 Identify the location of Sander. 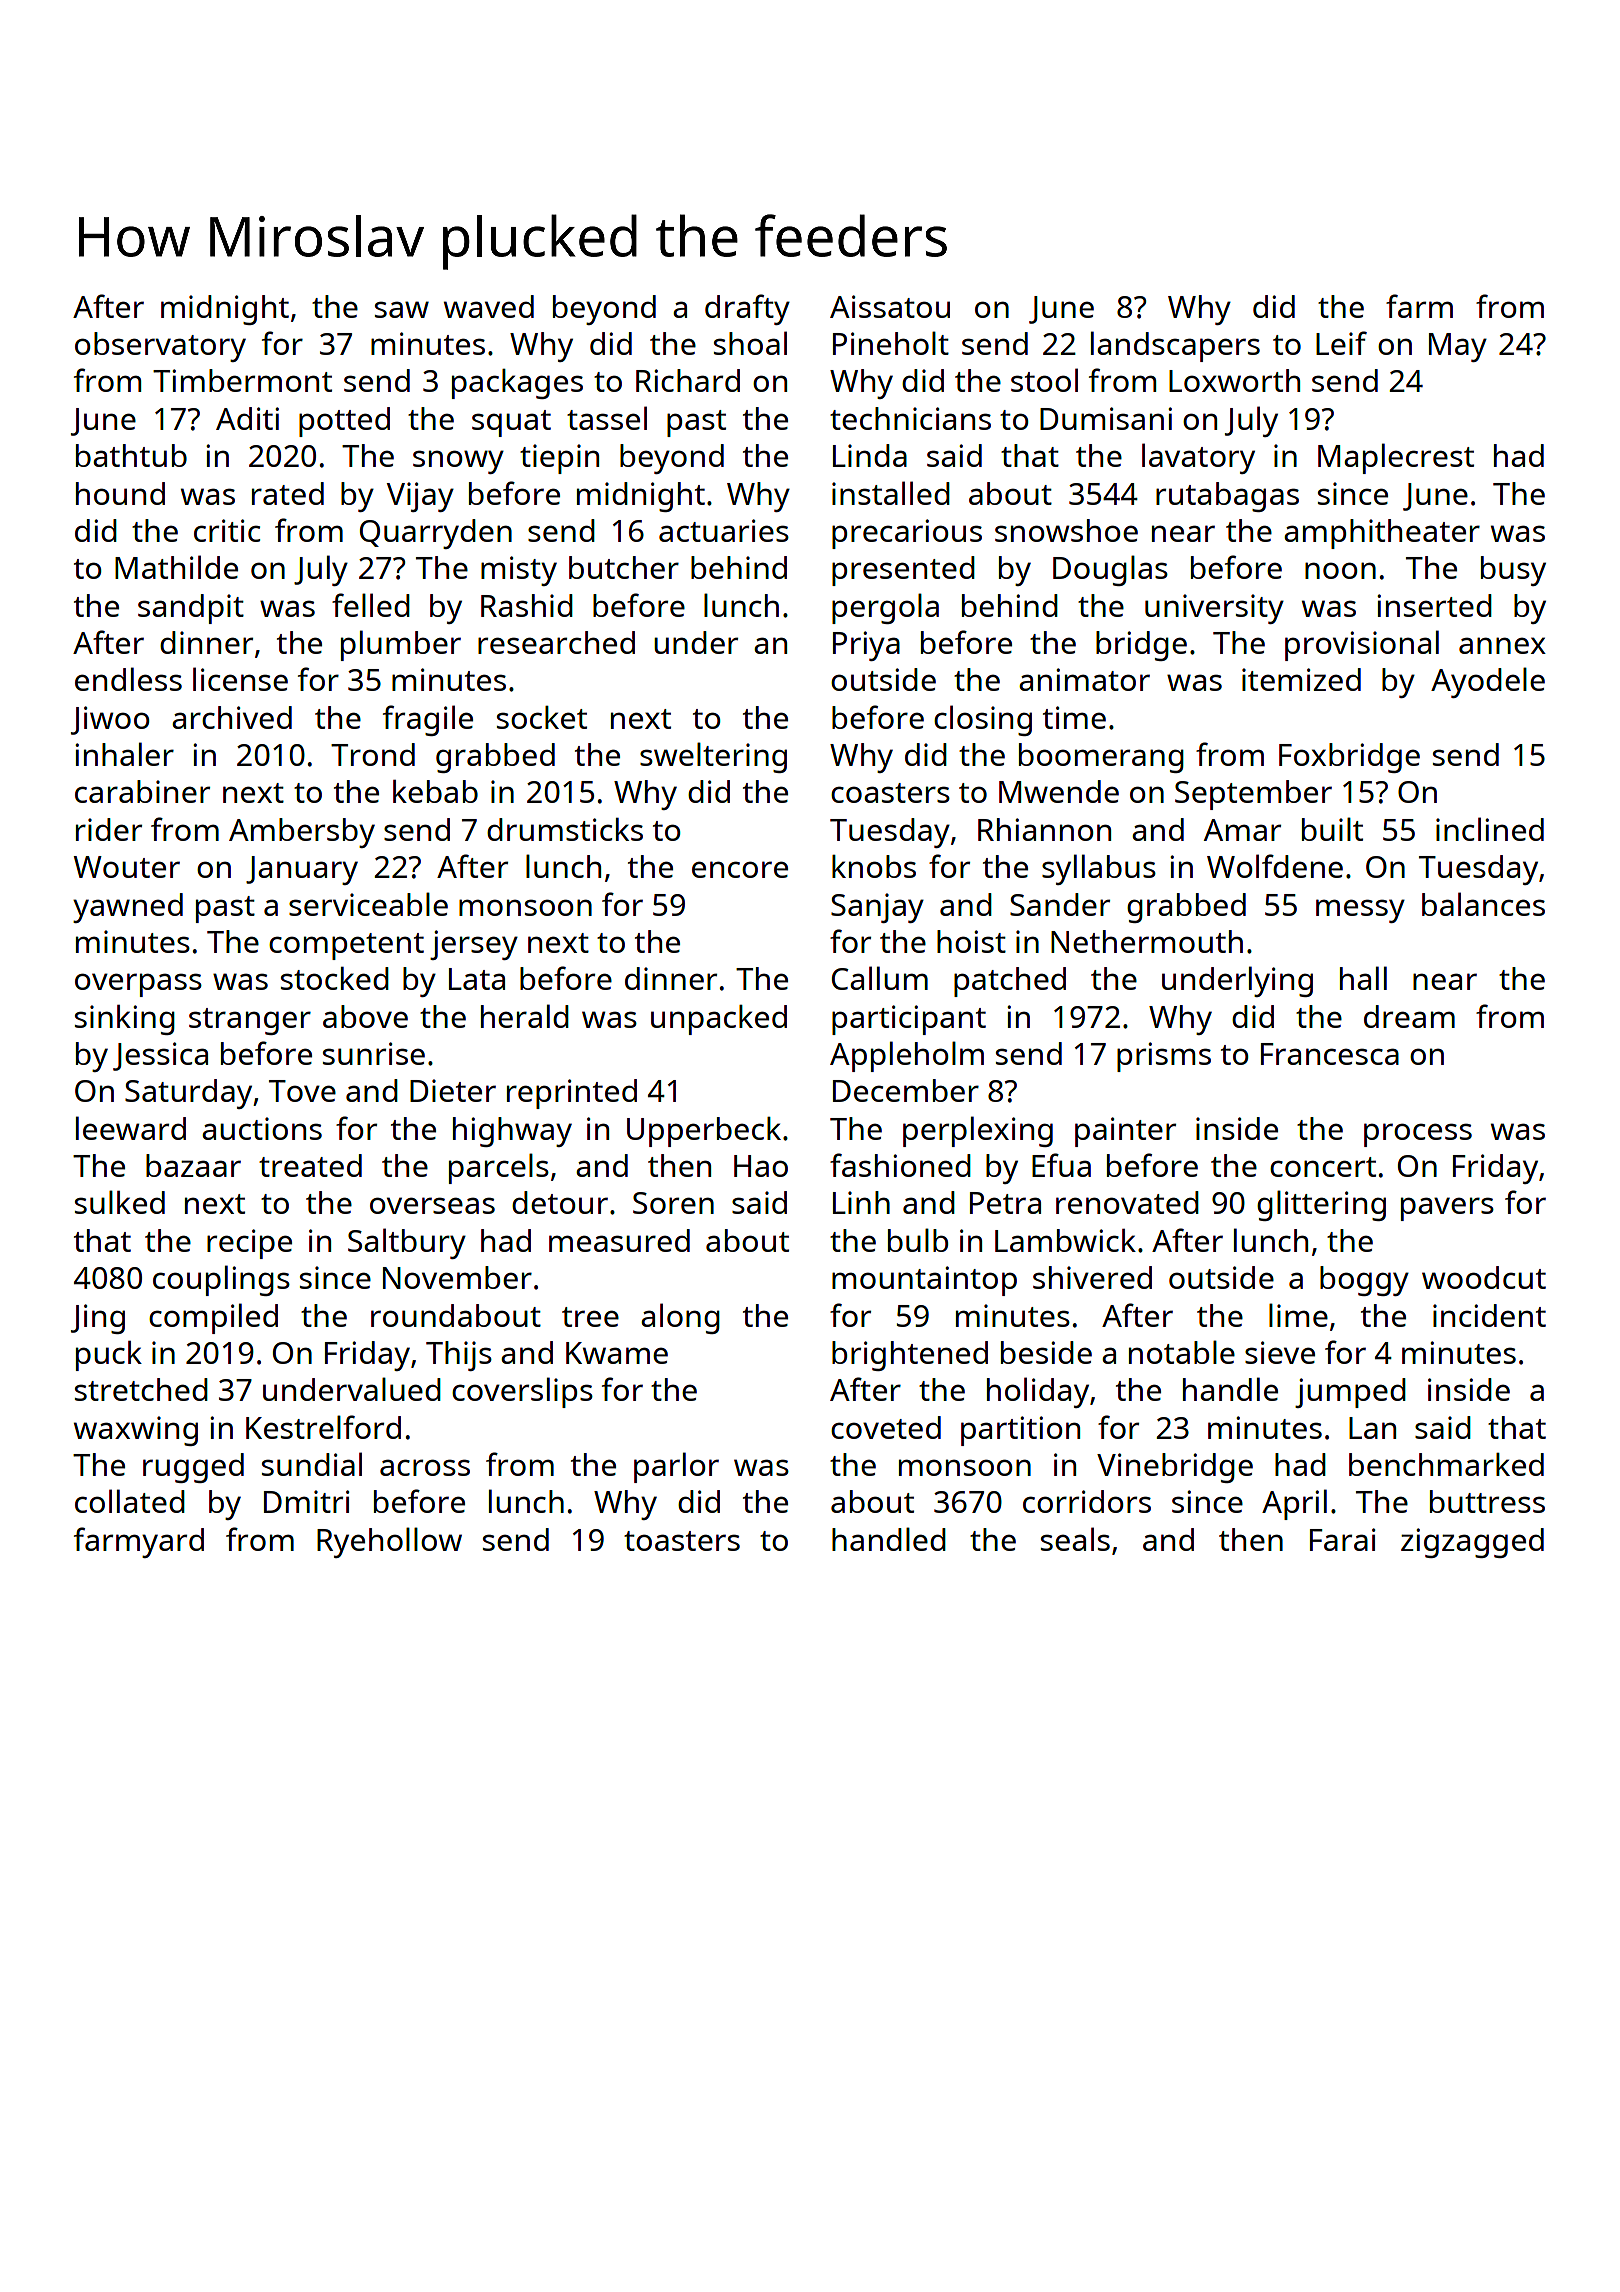
(1060, 904).
